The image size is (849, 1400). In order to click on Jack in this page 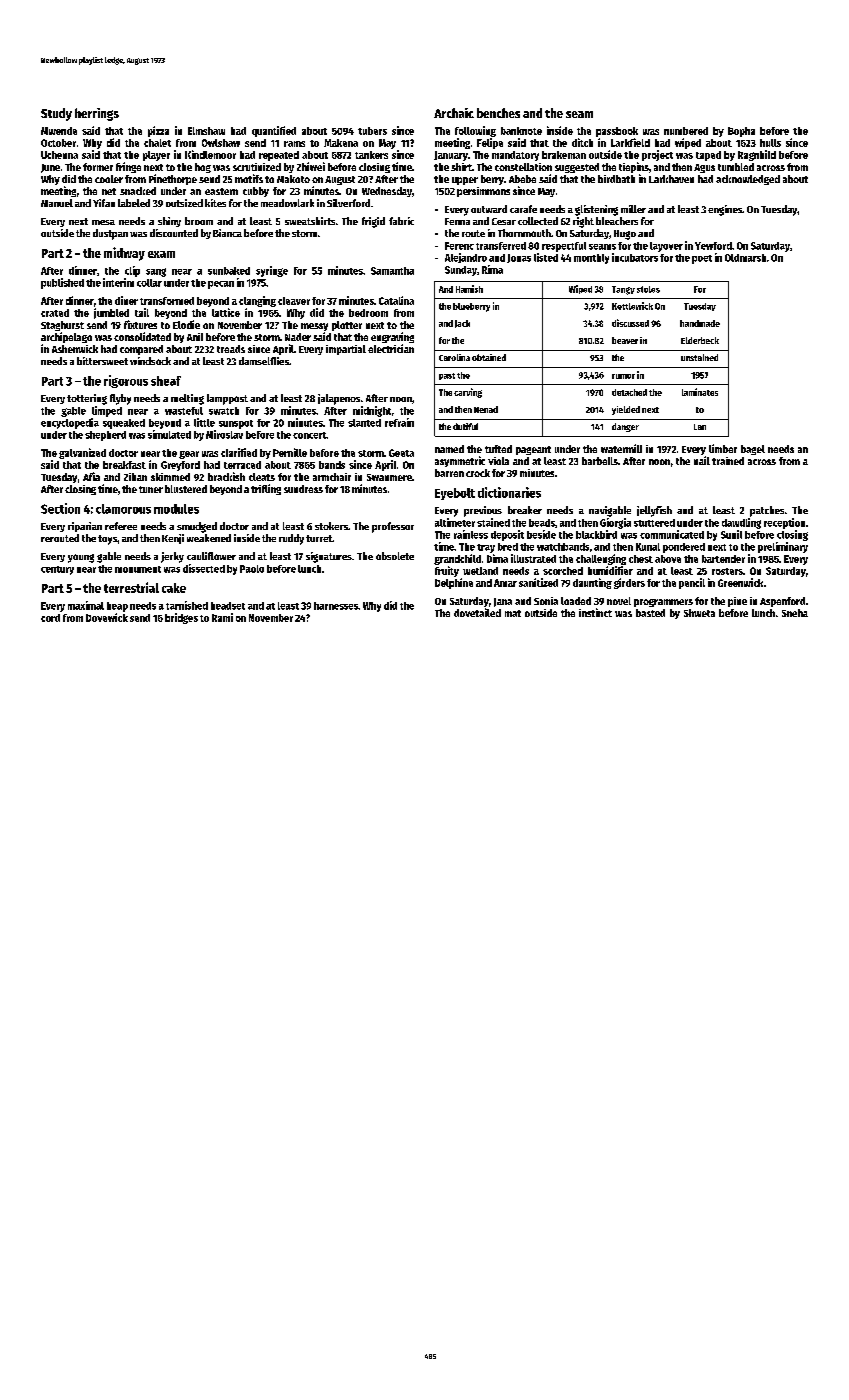, I will do `click(462, 324)`.
